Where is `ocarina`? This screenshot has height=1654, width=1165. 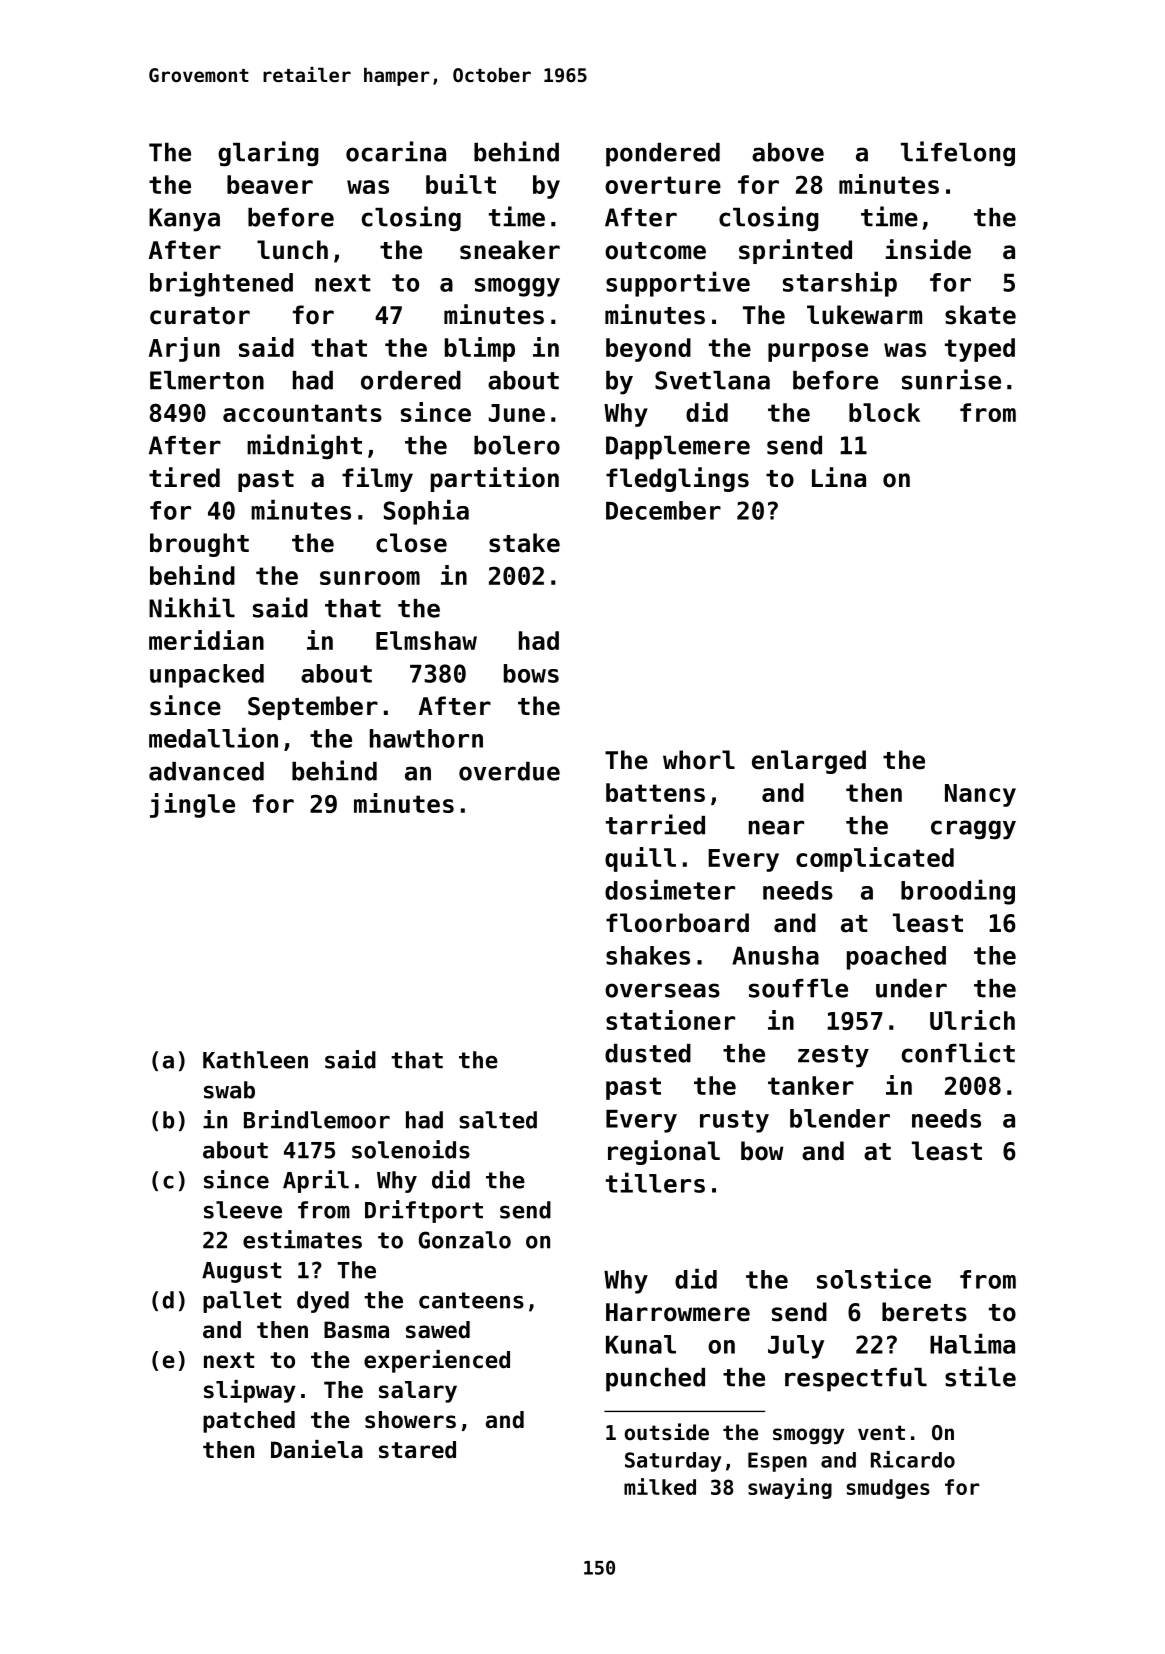 ocarina is located at coordinates (396, 151).
